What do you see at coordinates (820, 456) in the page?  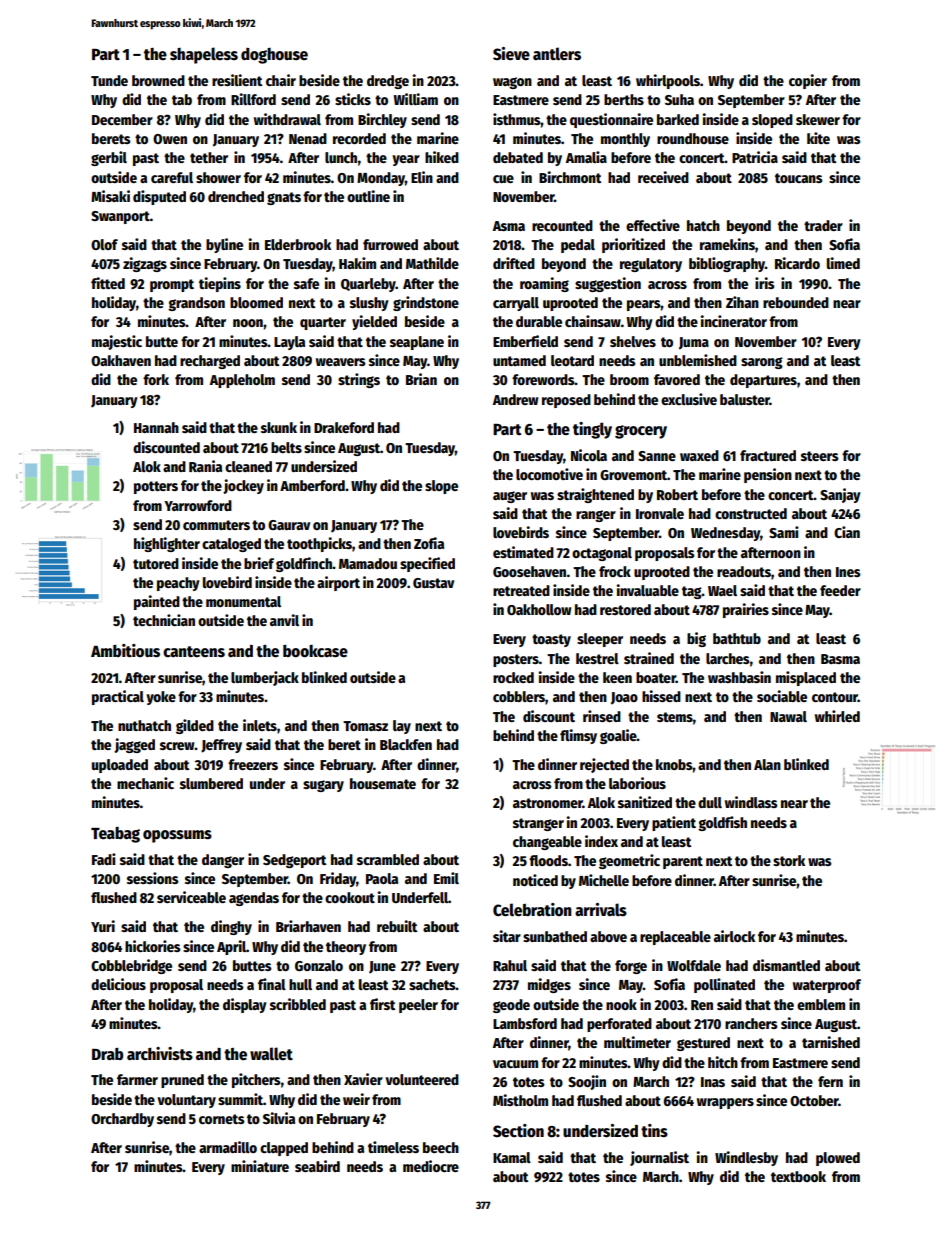 I see `steers` at bounding box center [820, 456].
